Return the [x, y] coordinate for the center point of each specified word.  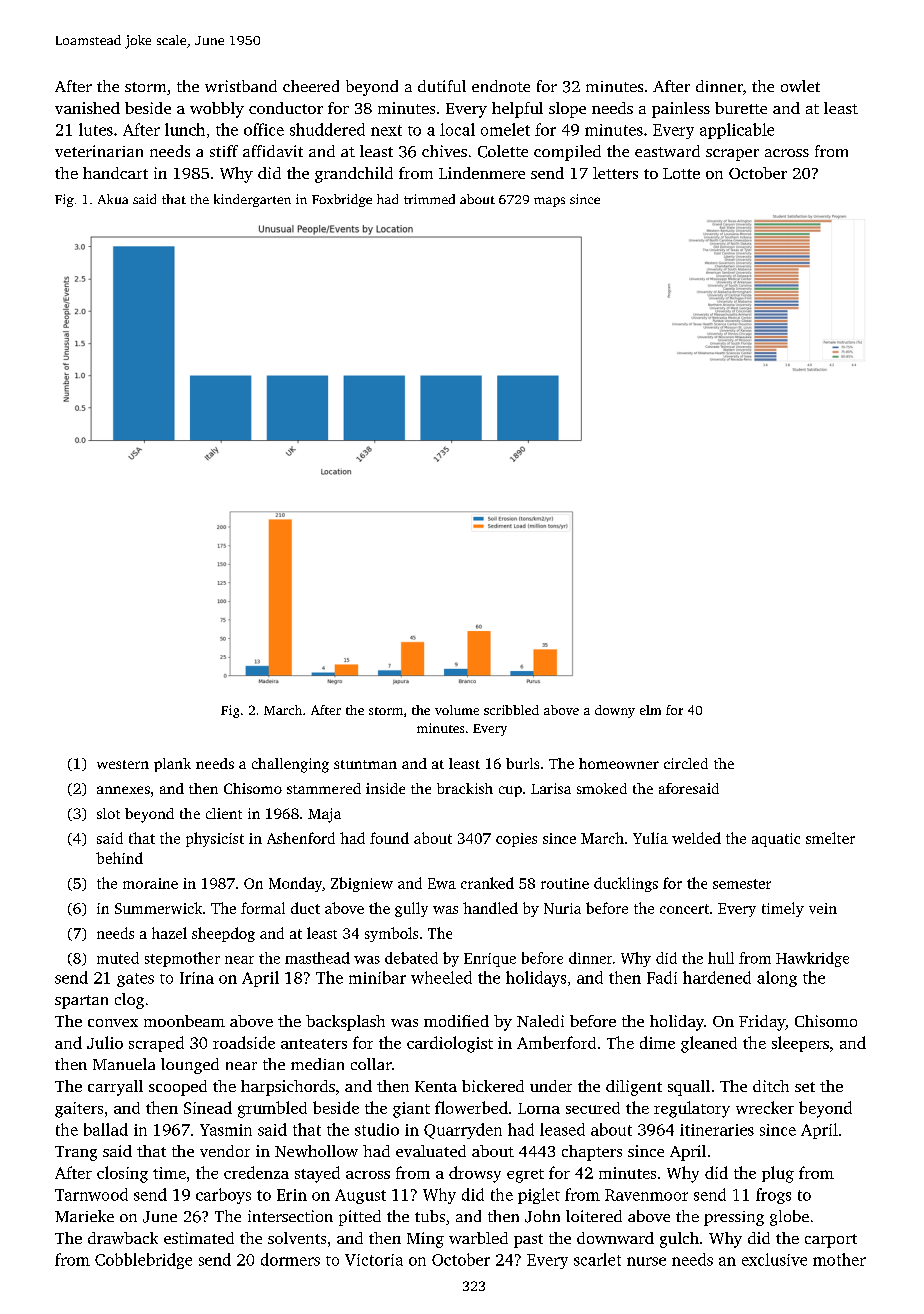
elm [650, 710]
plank [172, 765]
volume [457, 710]
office [264, 129]
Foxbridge [342, 200]
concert [684, 909]
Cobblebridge [143, 1261]
